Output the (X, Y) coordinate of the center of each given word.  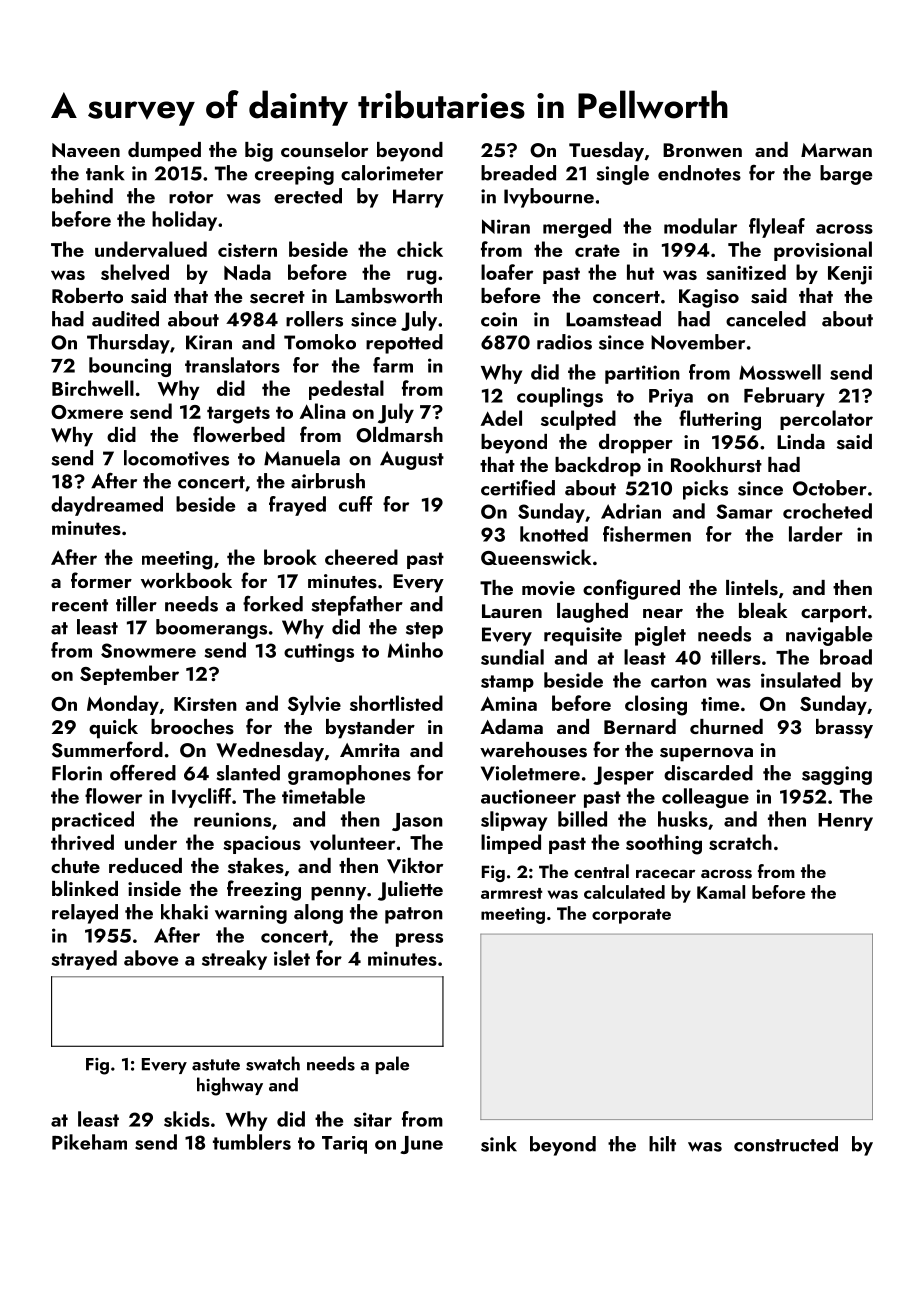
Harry (418, 198)
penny (338, 893)
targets (238, 415)
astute (216, 1065)
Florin (77, 773)
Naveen (86, 150)
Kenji (850, 275)
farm (393, 365)
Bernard (640, 726)
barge (846, 175)
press (419, 940)
